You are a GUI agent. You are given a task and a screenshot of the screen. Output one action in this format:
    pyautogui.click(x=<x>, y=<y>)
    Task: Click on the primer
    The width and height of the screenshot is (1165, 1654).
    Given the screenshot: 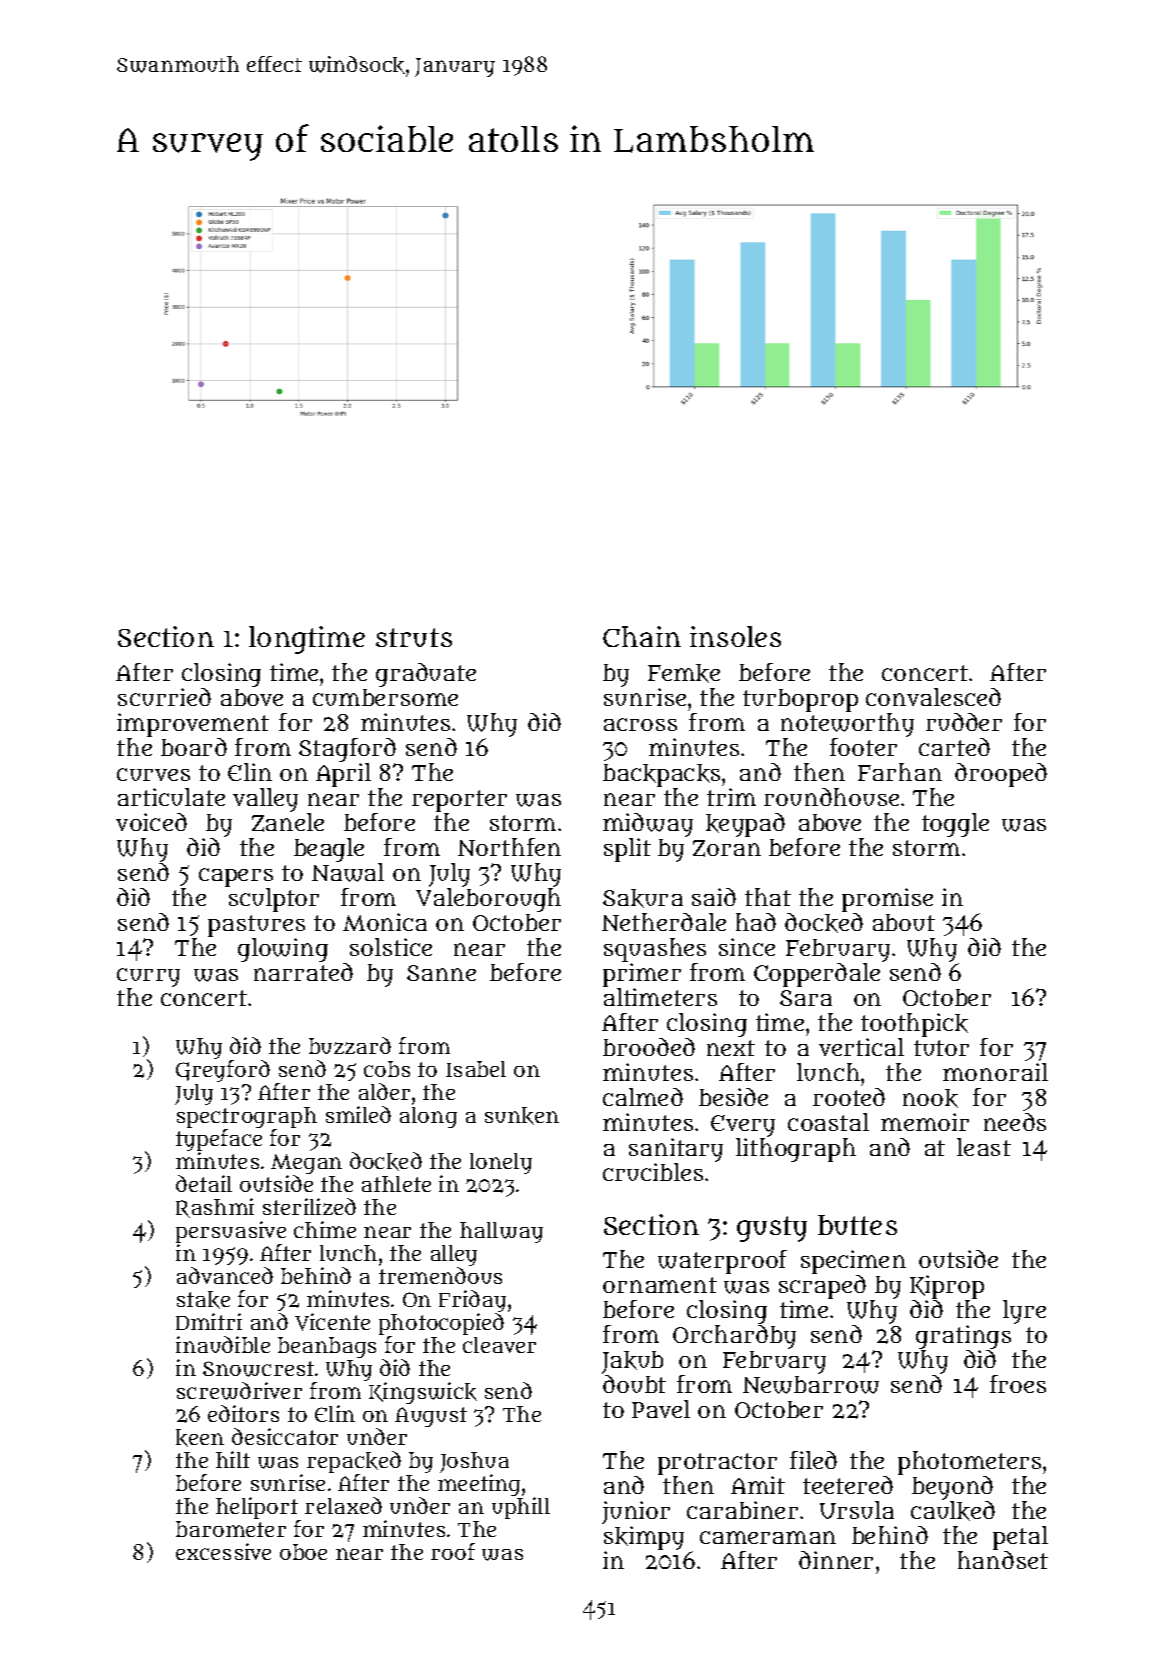 What is the action you would take?
    pyautogui.click(x=642, y=975)
